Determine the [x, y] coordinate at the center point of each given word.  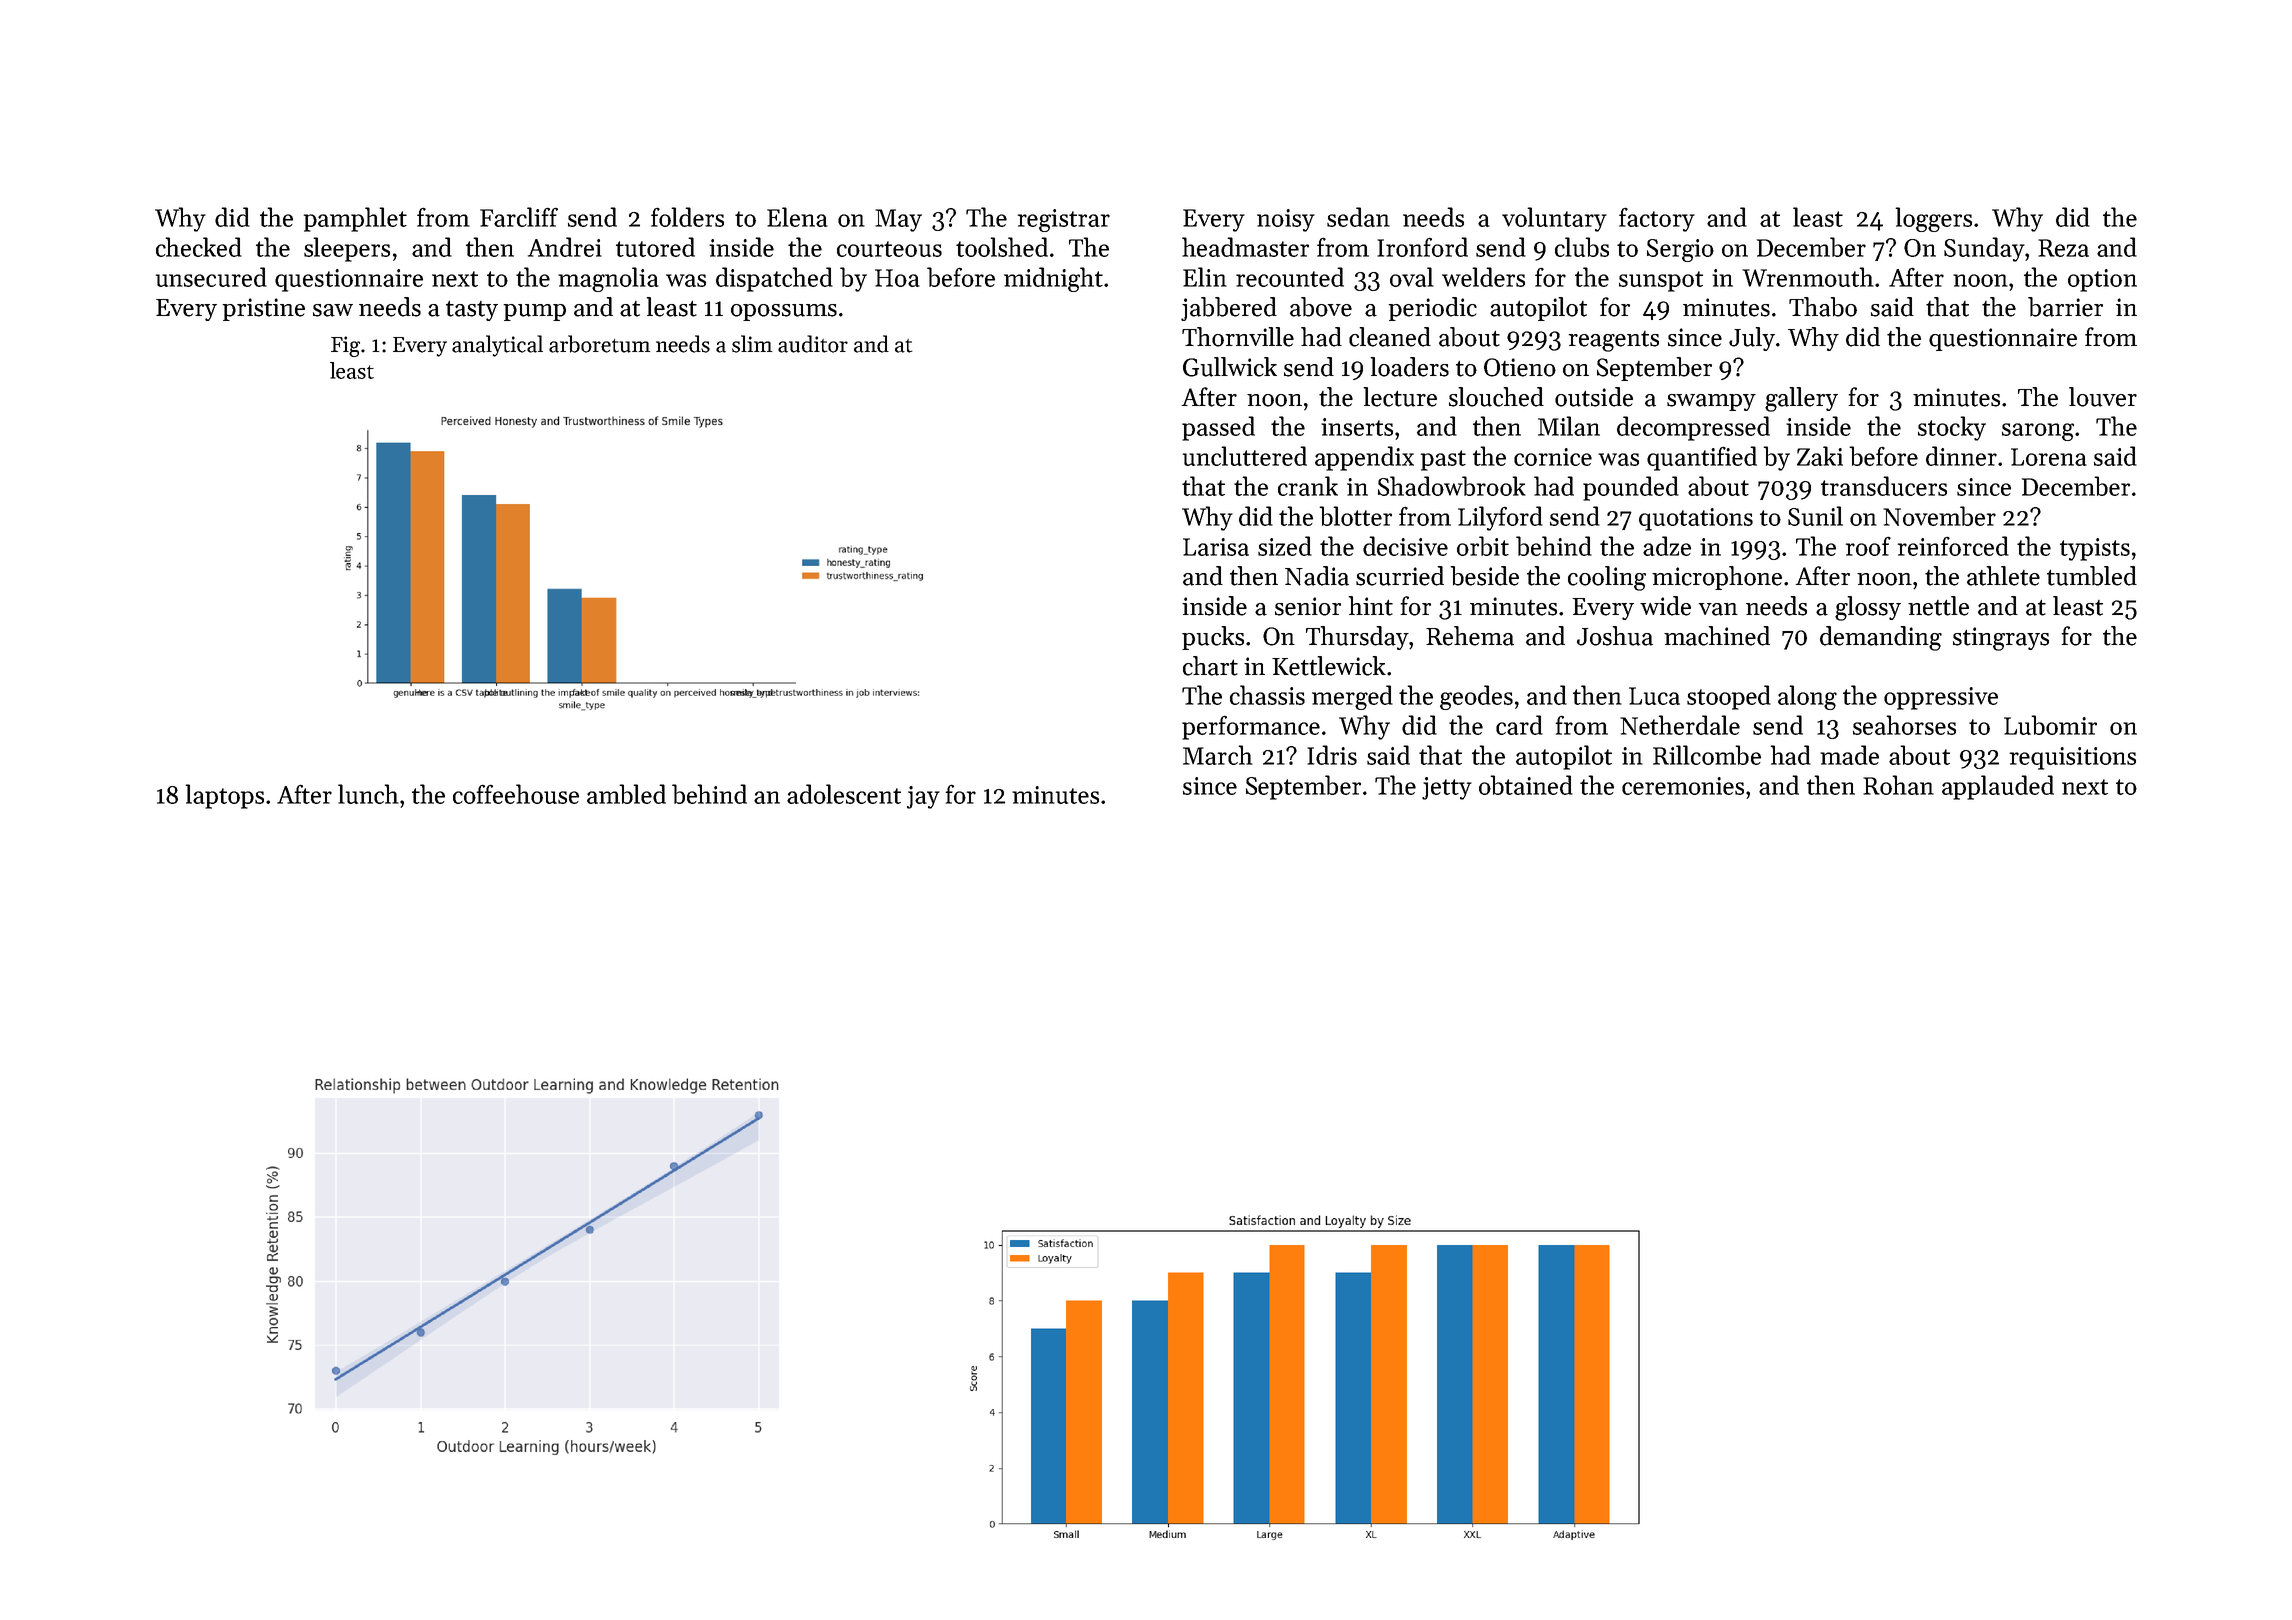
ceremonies [1683, 786]
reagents [1614, 341]
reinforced [1953, 546]
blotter [1355, 516]
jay [923, 797]
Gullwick [1230, 367]
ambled [626, 794]
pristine [264, 309]
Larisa [1216, 547]
